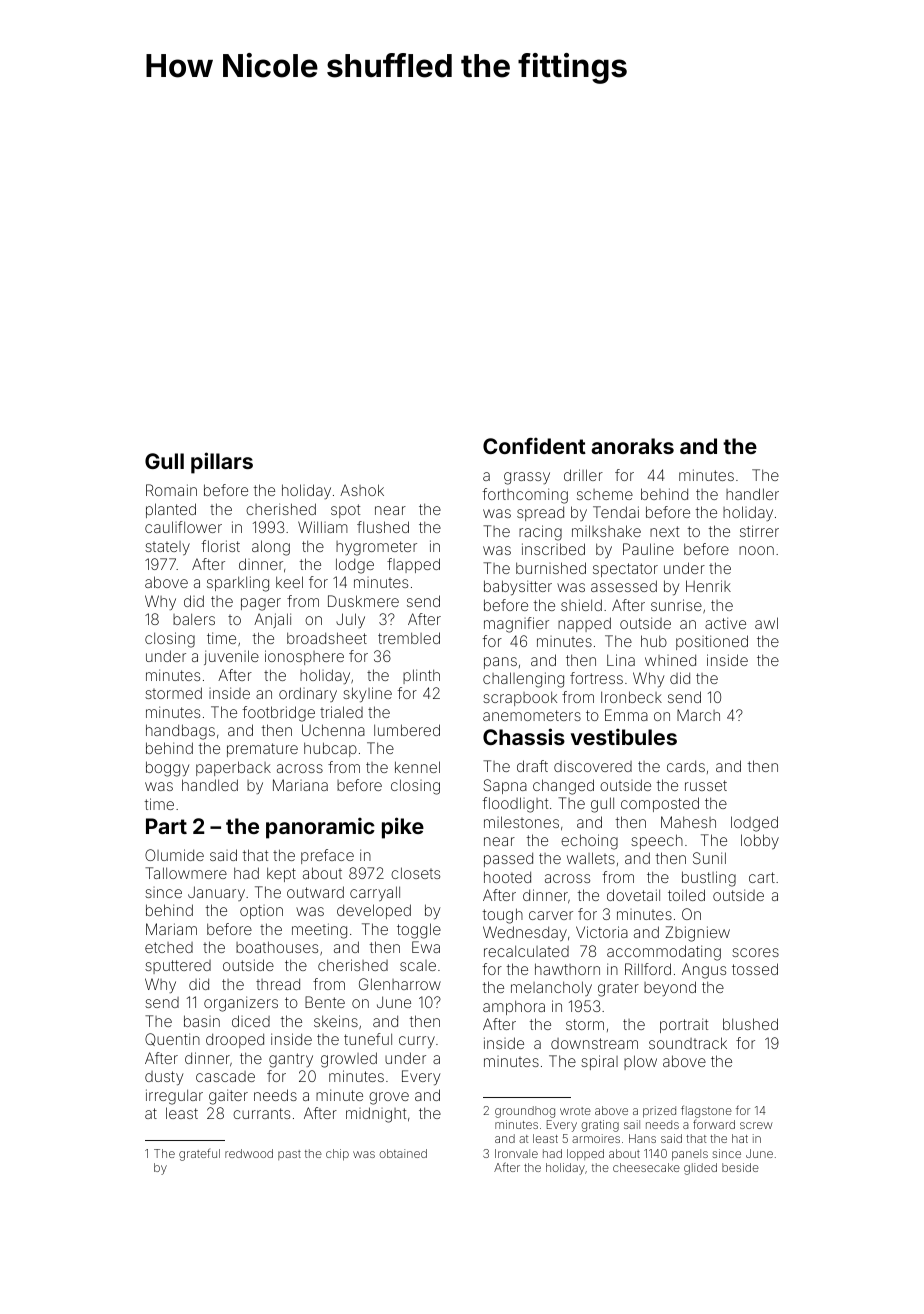 The height and width of the screenshot is (1314, 924). What do you see at coordinates (551, 988) in the screenshot?
I see `melancholy` at bounding box center [551, 988].
